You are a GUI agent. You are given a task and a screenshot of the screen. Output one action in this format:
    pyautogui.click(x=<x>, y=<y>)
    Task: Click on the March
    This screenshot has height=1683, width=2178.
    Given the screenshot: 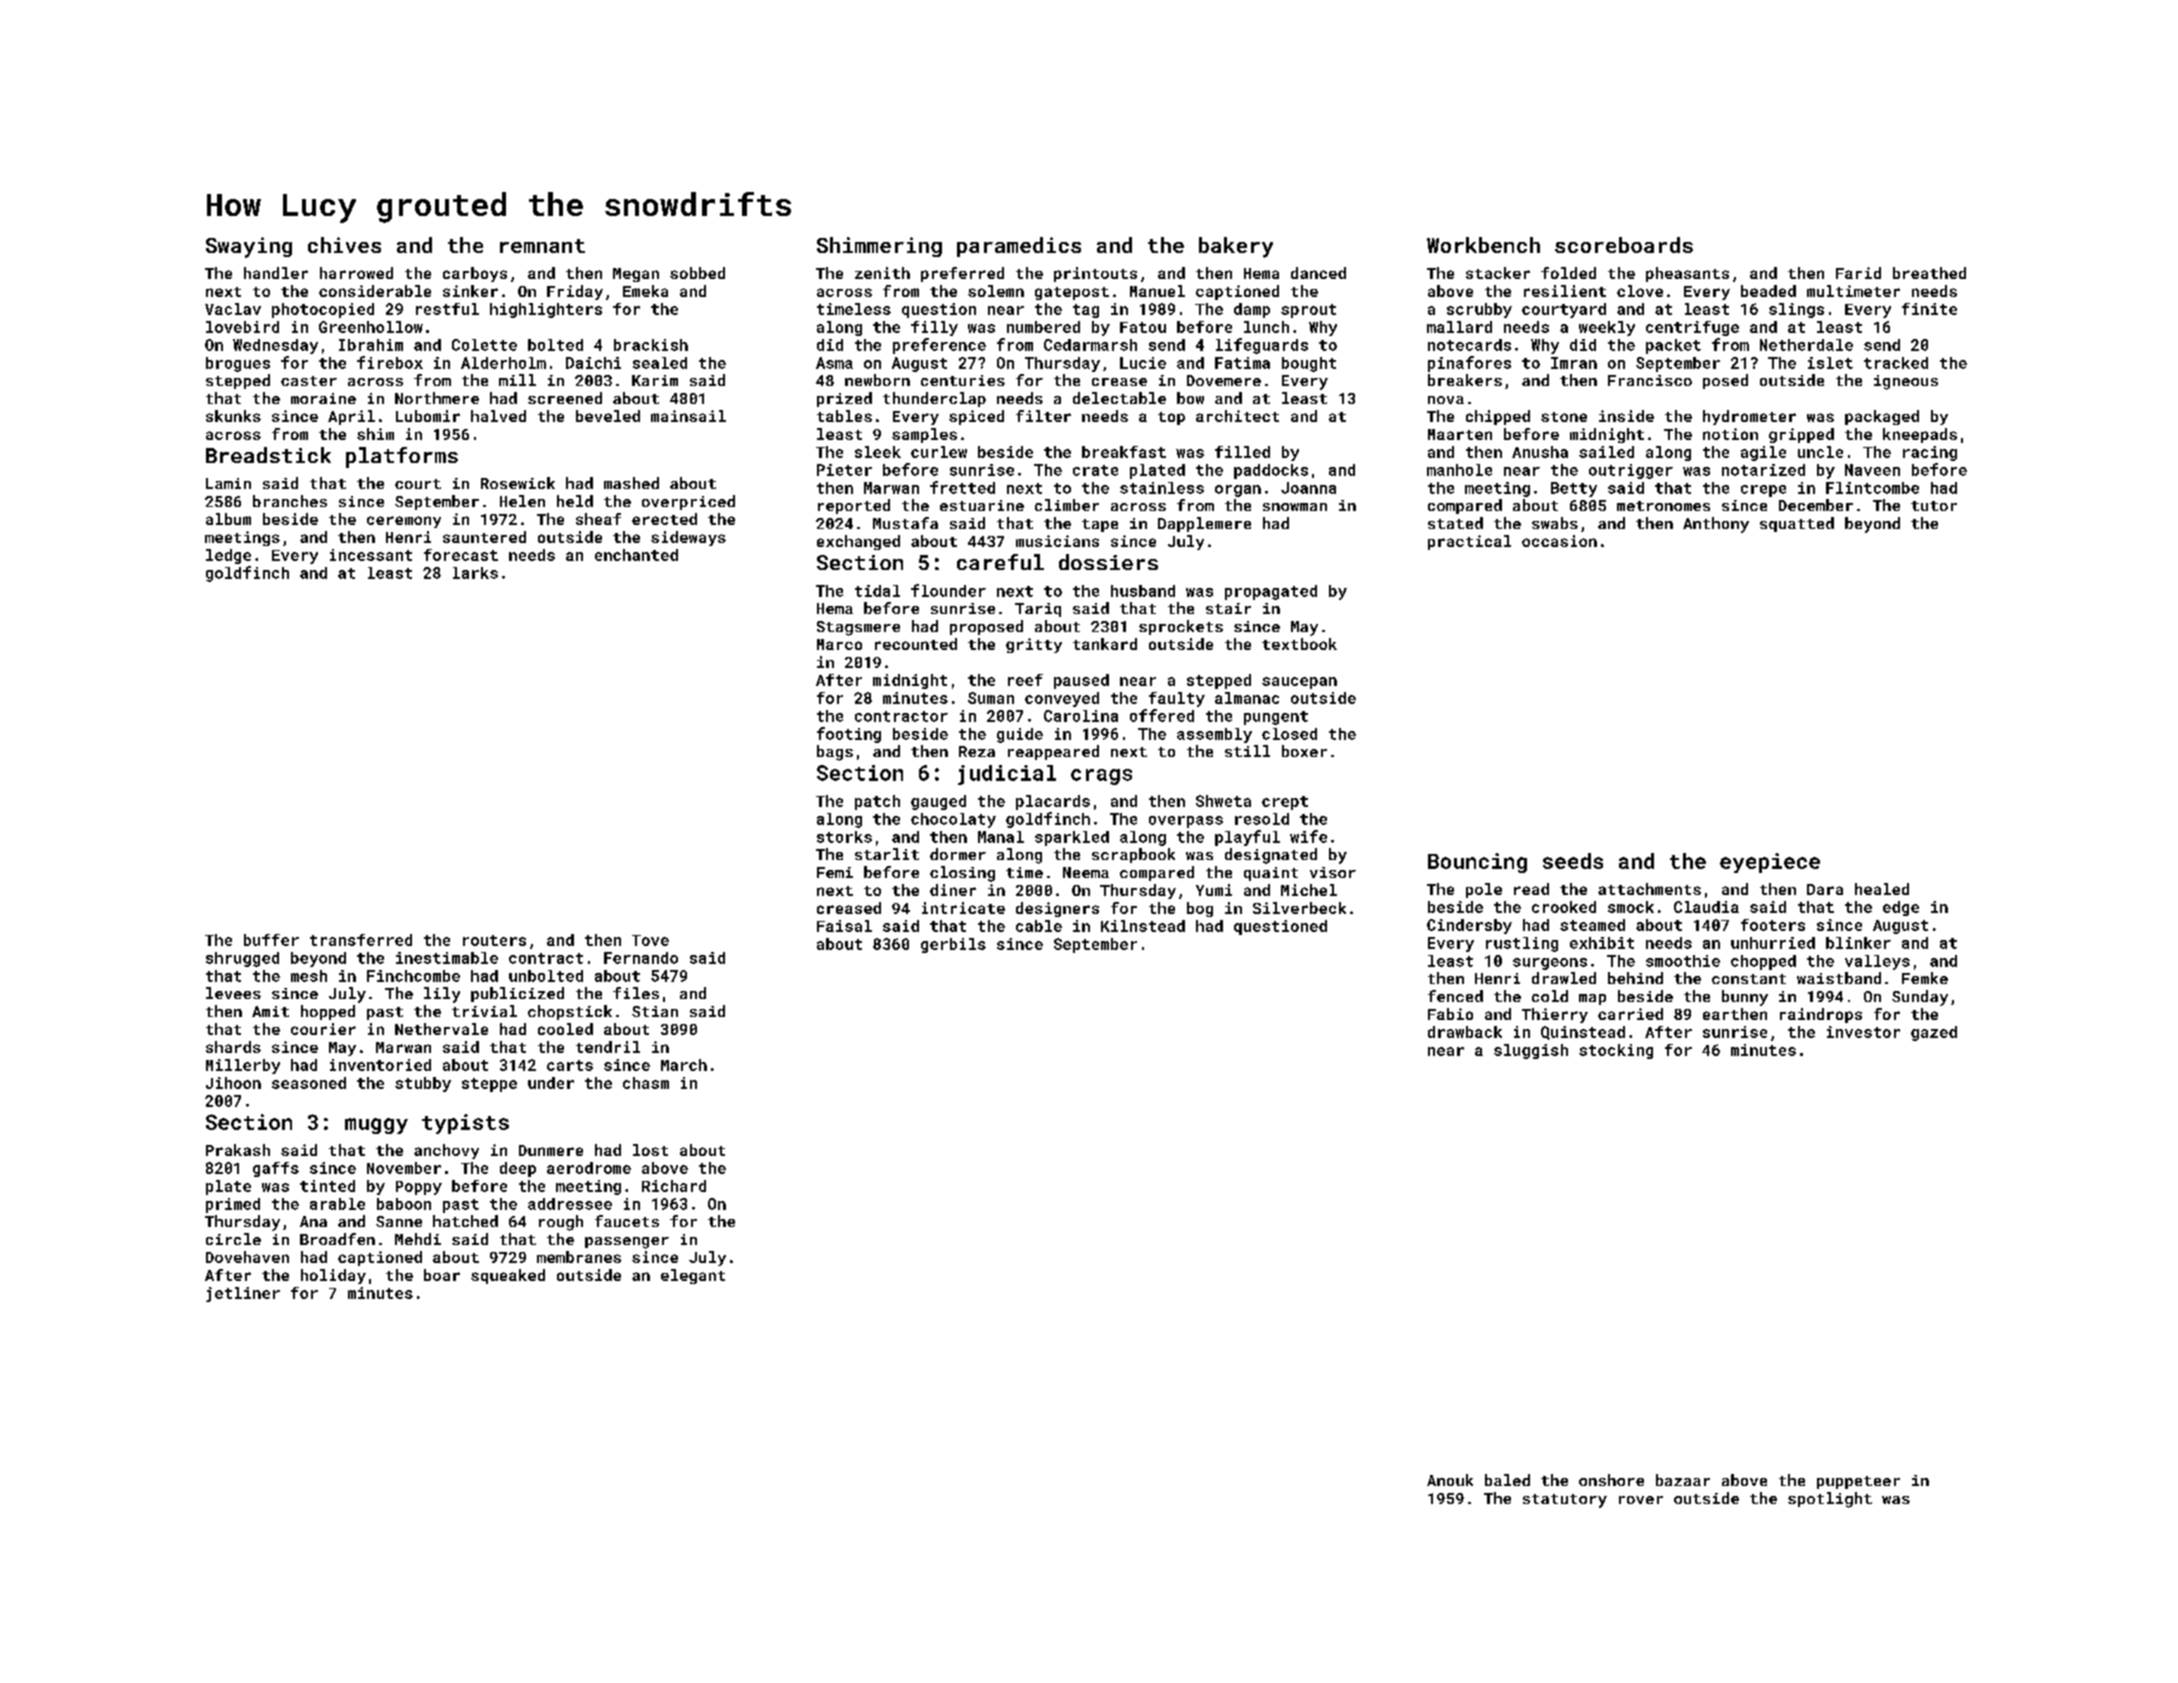 What is the action you would take?
    pyautogui.click(x=684, y=1065)
